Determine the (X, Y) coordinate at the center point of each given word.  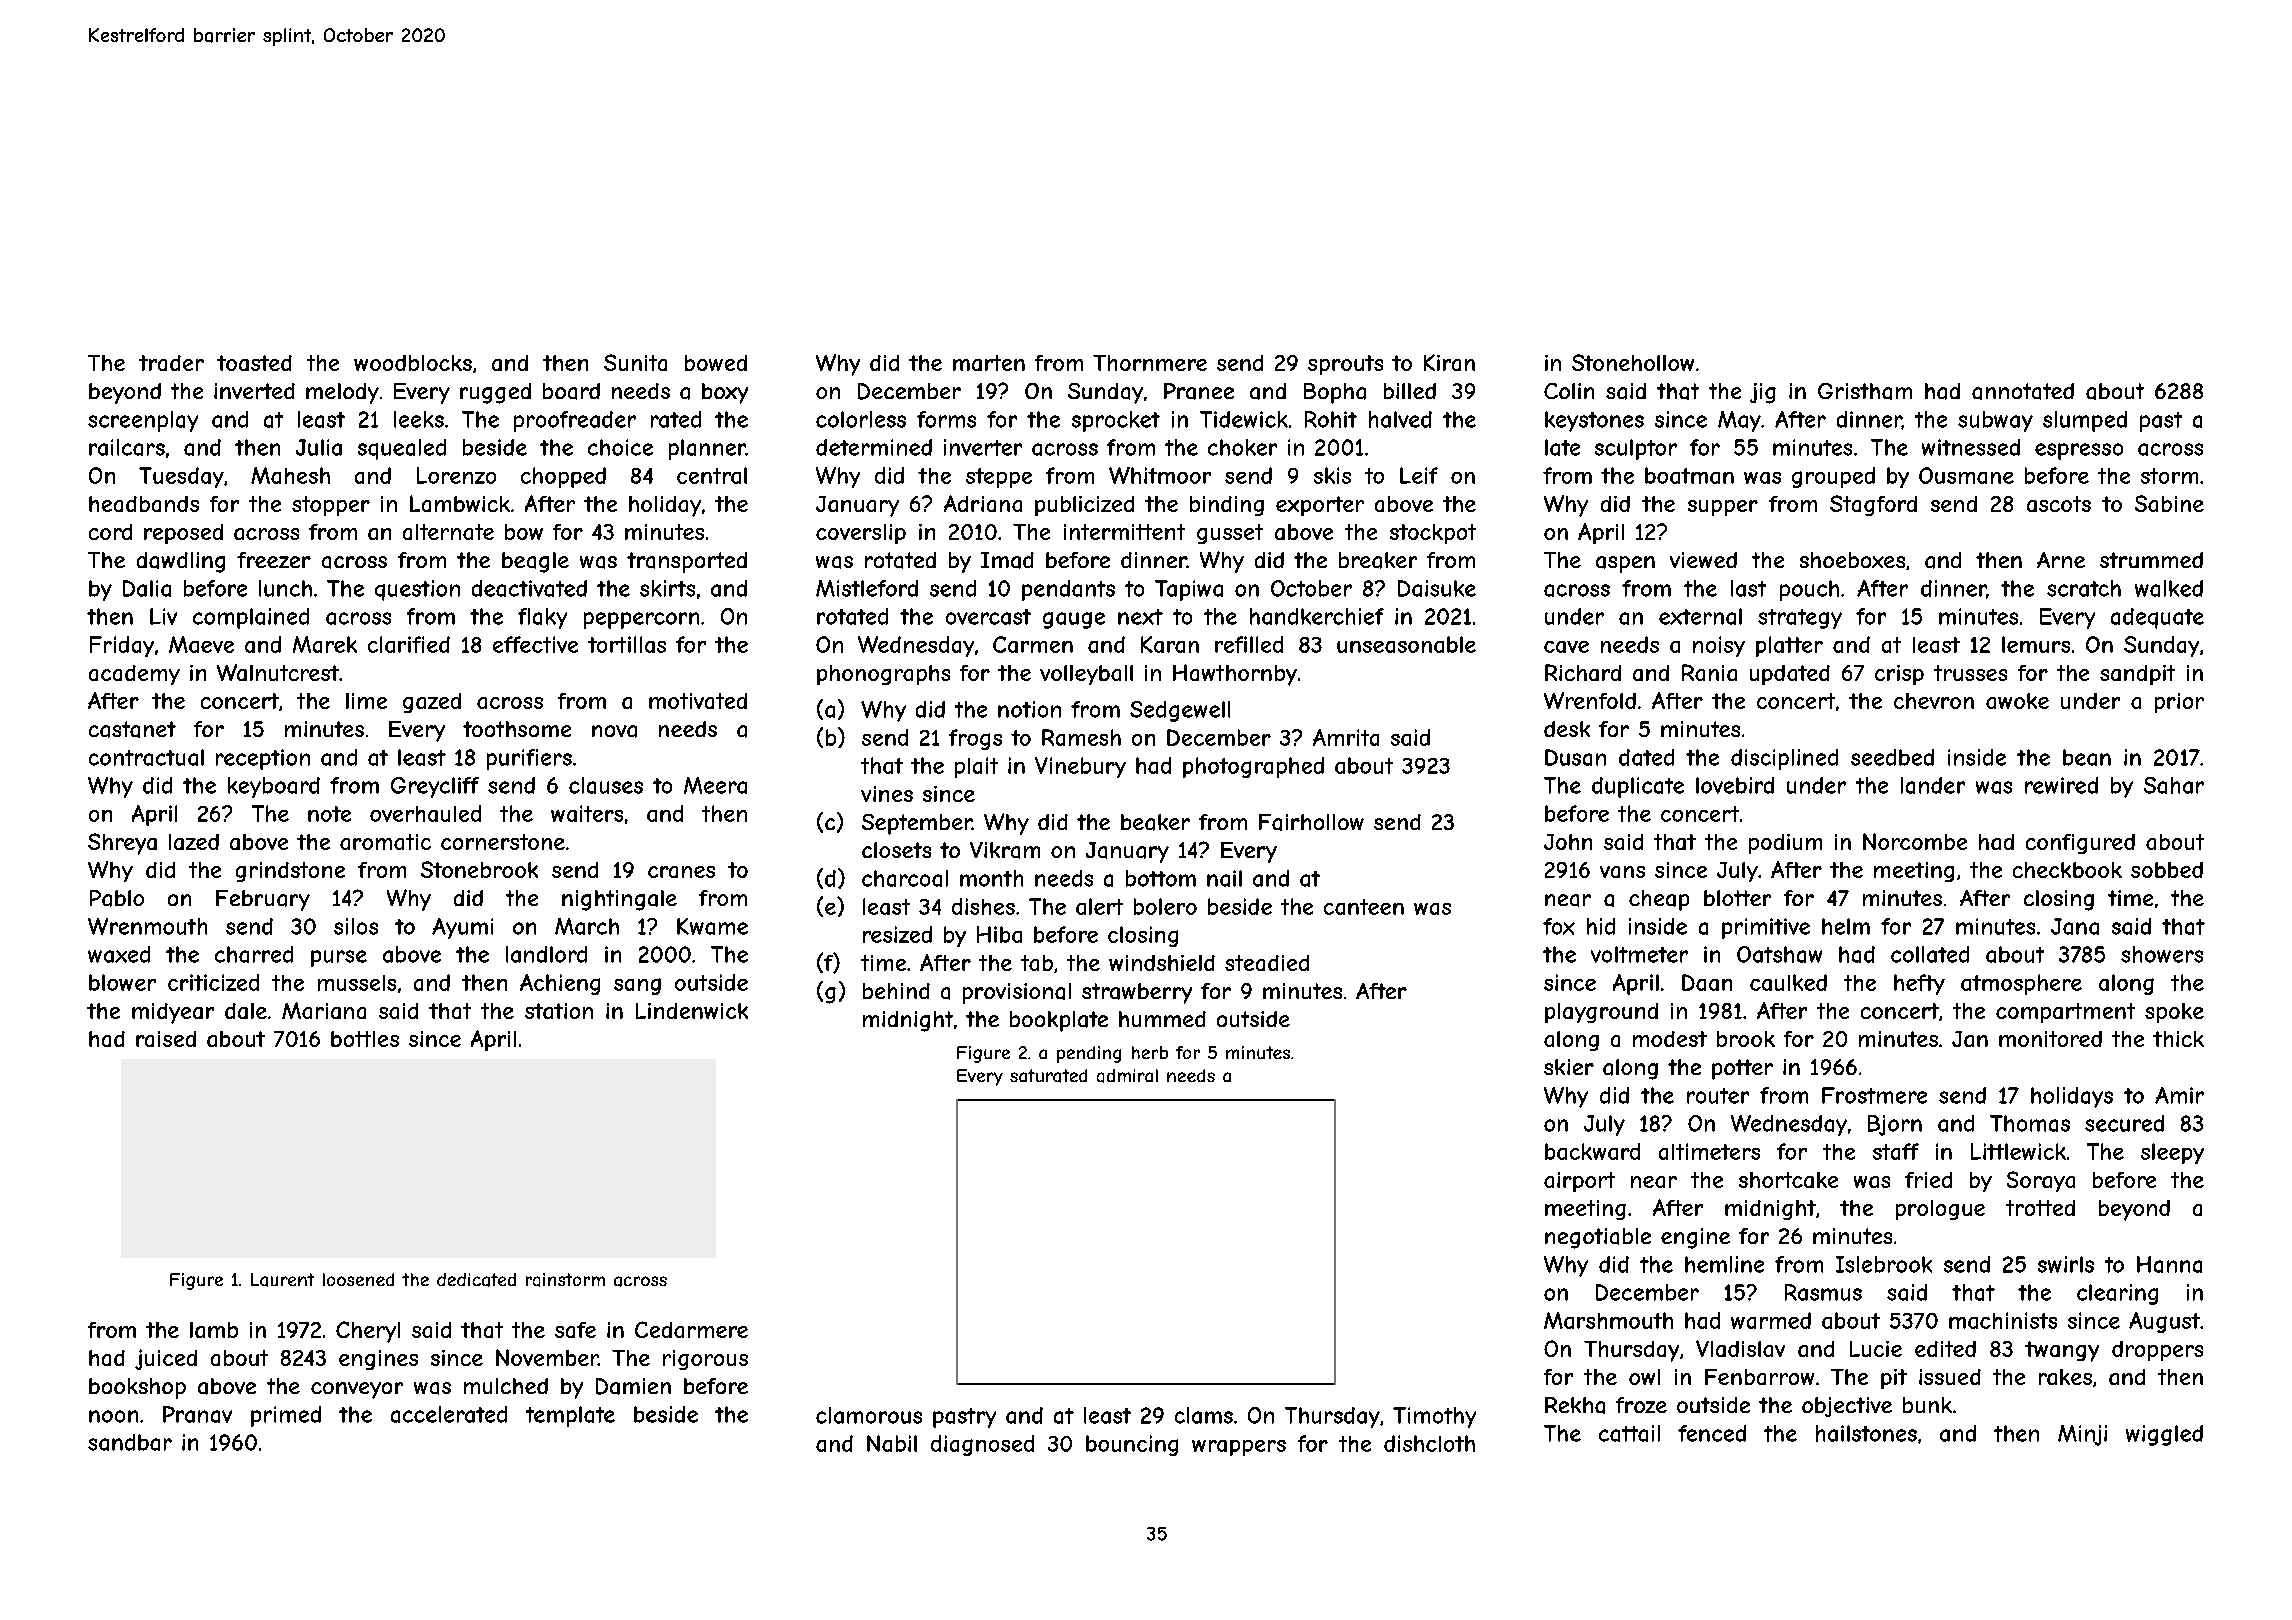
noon (113, 1416)
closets (896, 850)
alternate (448, 532)
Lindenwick (692, 1011)
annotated (2023, 391)
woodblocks (413, 363)
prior (2179, 703)
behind (896, 991)
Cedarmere (691, 1329)
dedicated (476, 1280)
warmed (1771, 1320)
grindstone (290, 872)
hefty (1919, 984)
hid (1601, 926)
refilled (1249, 644)
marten (989, 363)
